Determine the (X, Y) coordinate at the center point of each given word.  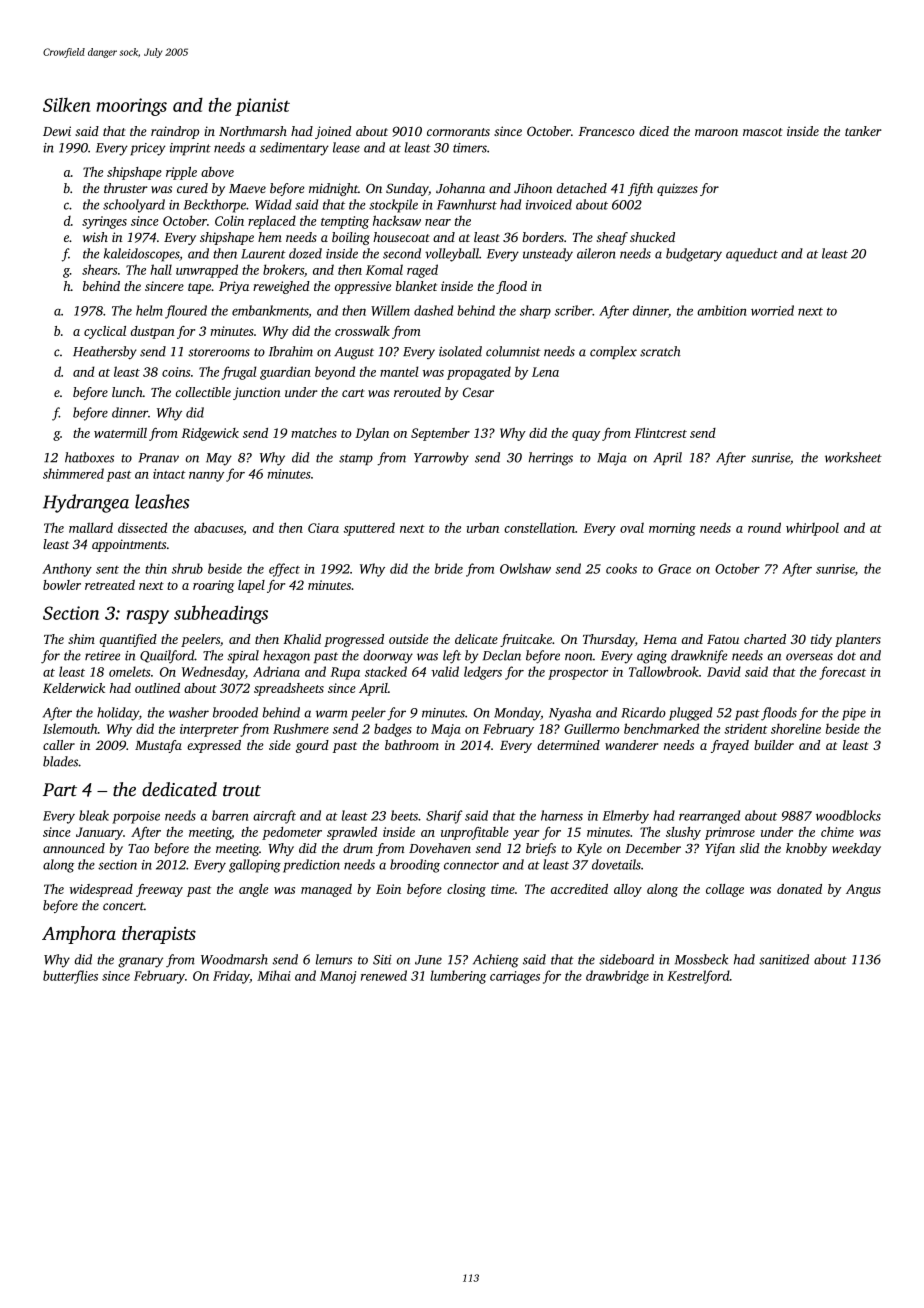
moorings (131, 107)
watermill (120, 433)
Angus (863, 890)
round (764, 527)
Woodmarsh (234, 959)
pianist (262, 107)
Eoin (388, 889)
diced (654, 131)
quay (586, 436)
